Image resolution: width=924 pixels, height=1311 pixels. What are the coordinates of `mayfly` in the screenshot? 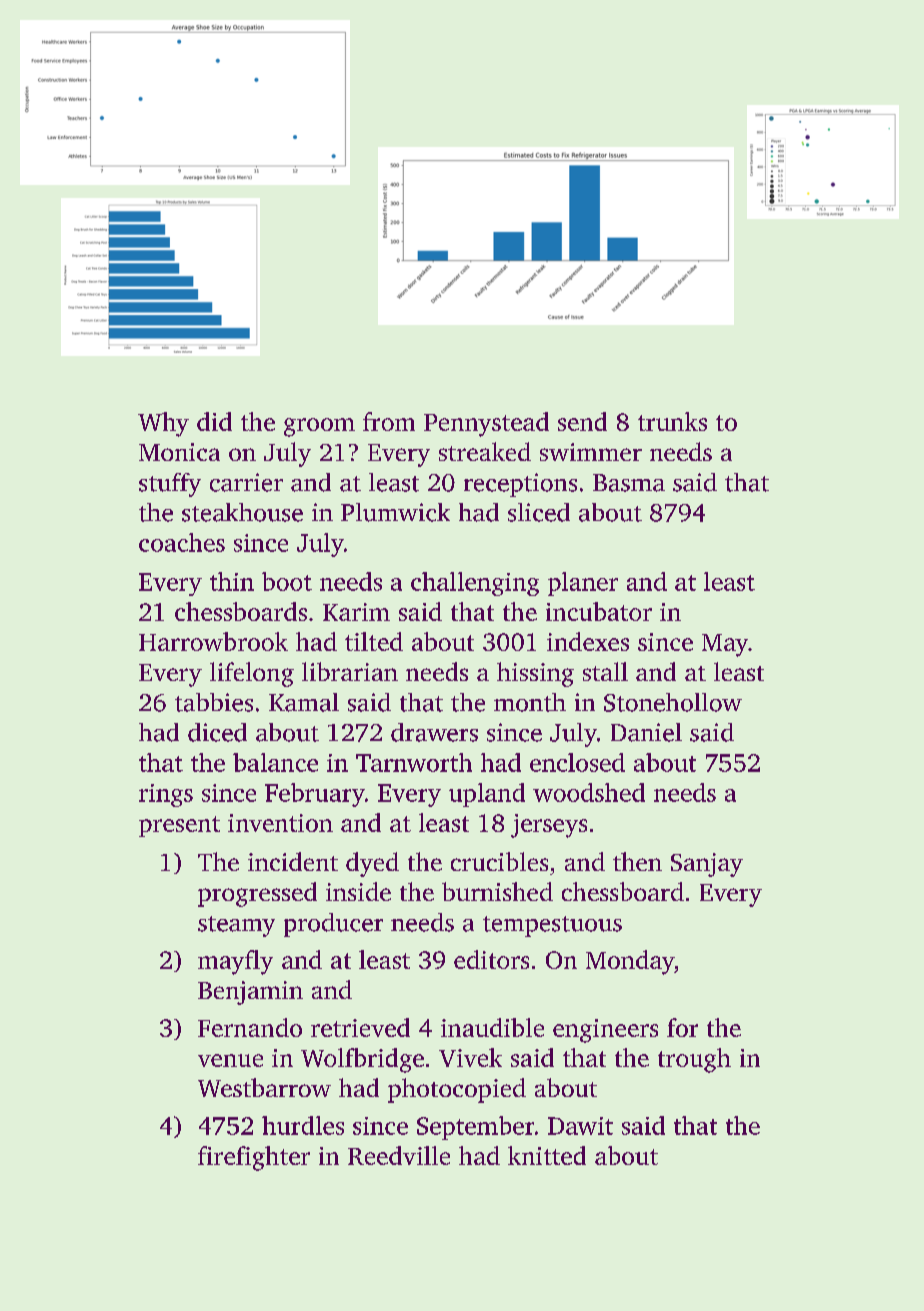 It's located at (235, 962).
